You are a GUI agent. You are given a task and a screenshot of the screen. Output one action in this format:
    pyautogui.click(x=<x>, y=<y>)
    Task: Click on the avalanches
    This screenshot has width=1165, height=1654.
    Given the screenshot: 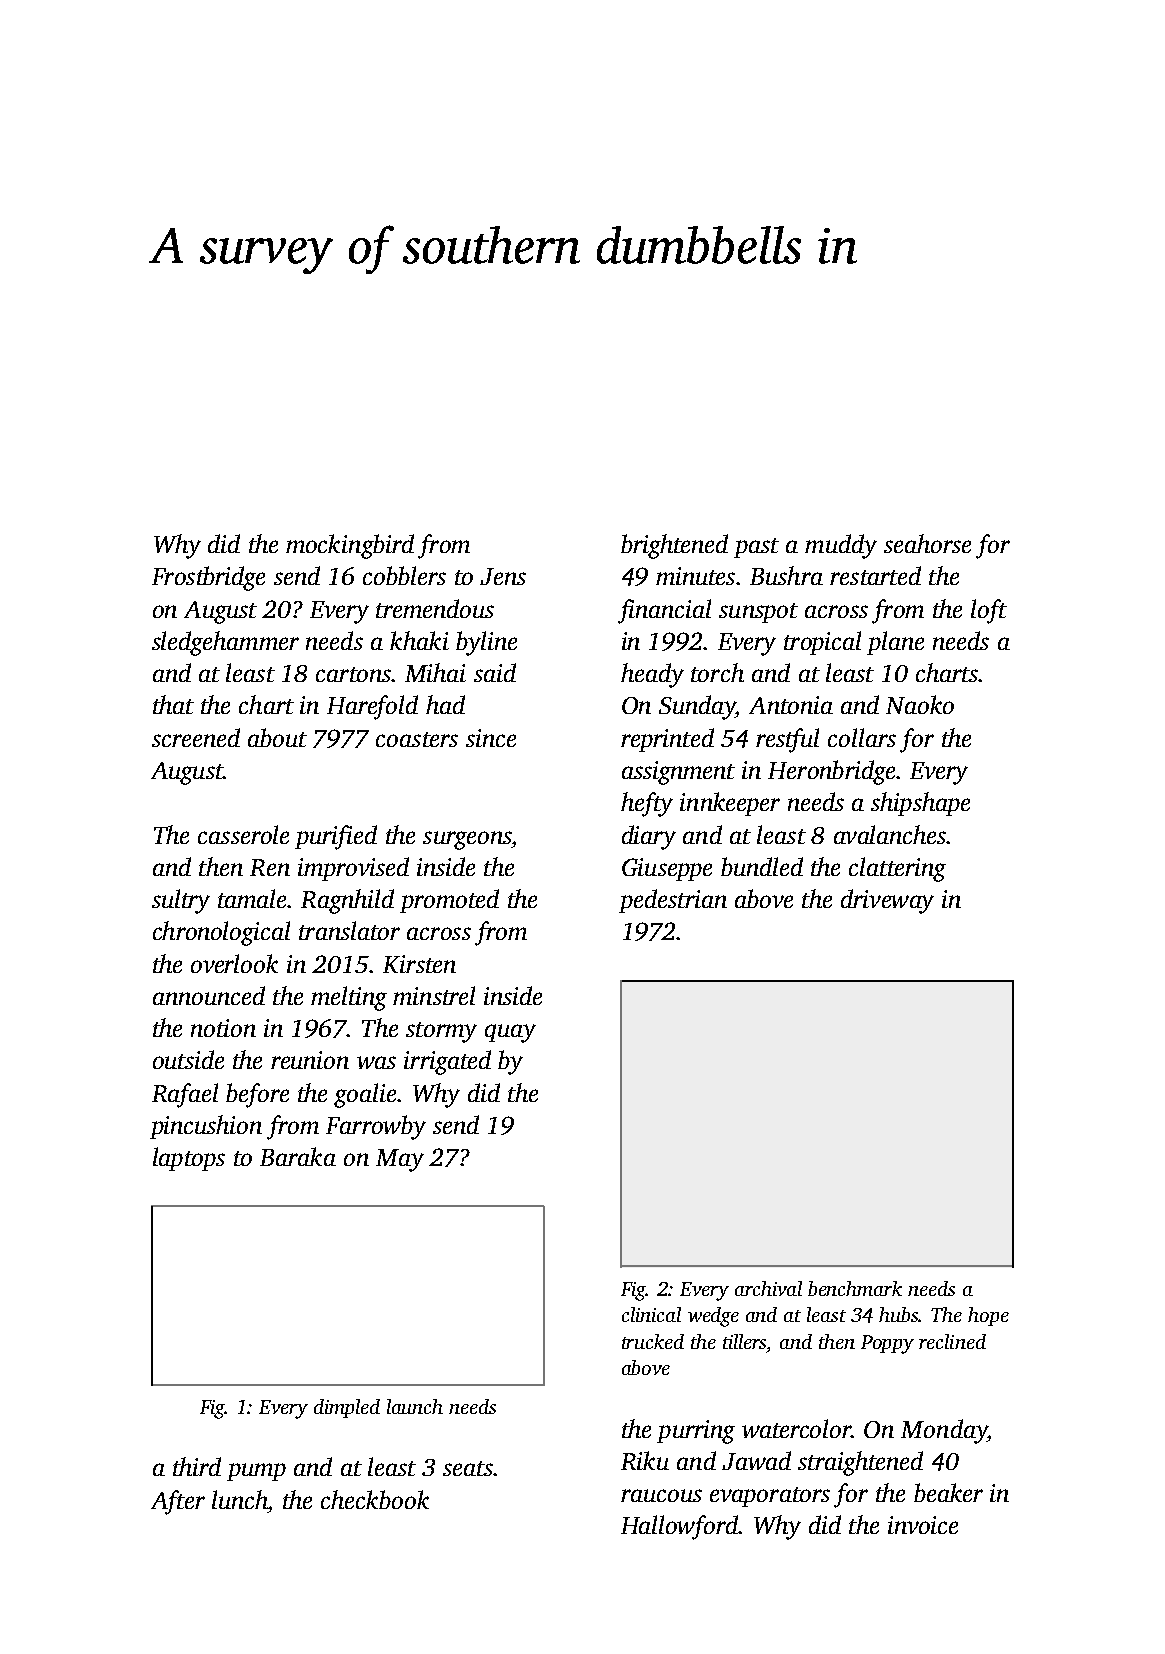 What is the action you would take?
    pyautogui.click(x=890, y=834)
